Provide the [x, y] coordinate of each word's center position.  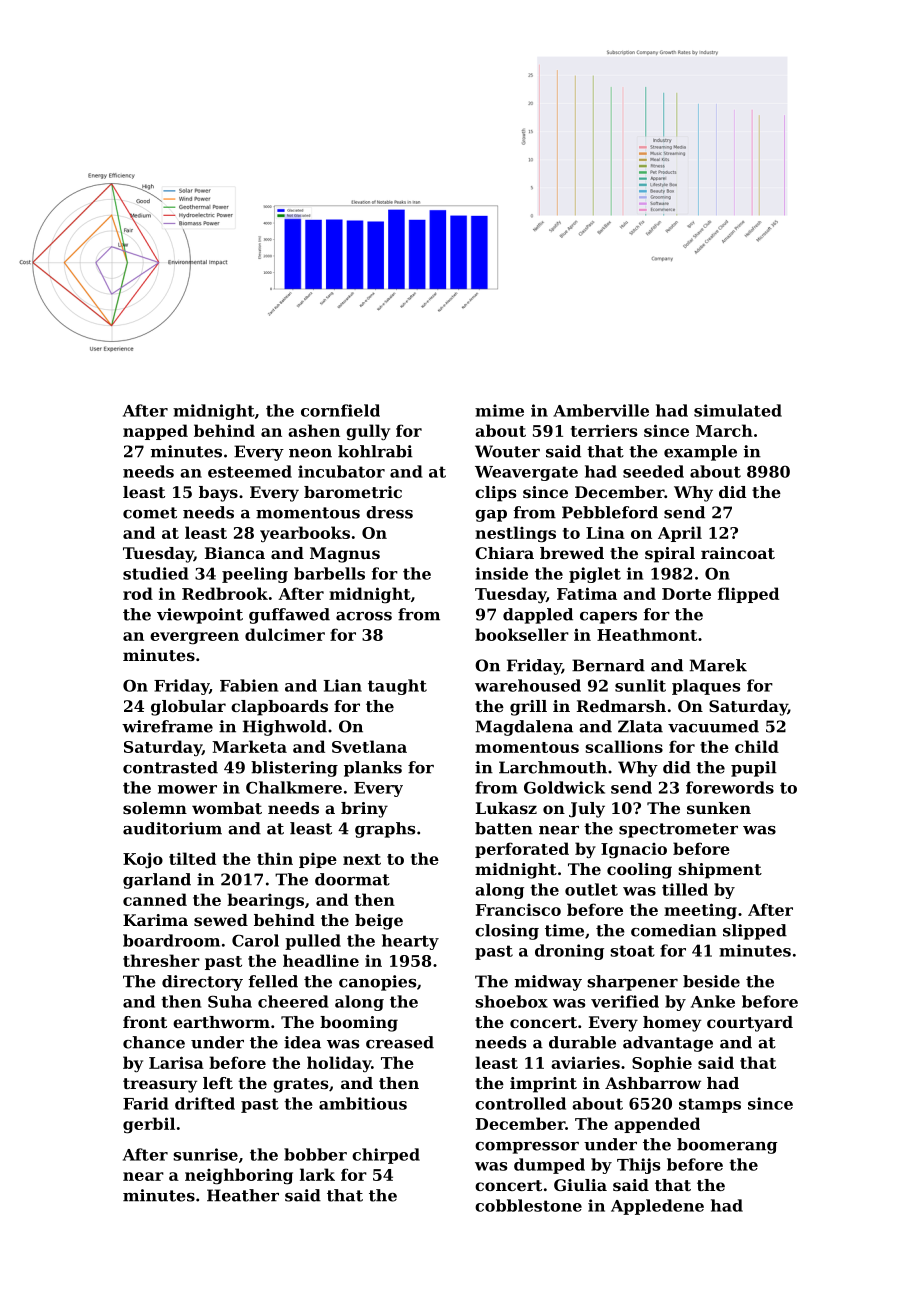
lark [317, 1174]
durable [582, 1042]
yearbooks [305, 534]
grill [528, 708]
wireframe [167, 726]
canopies [377, 983]
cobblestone [528, 1205]
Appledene [657, 1207]
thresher [161, 960]
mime [499, 410]
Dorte [686, 594]
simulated [738, 410]
